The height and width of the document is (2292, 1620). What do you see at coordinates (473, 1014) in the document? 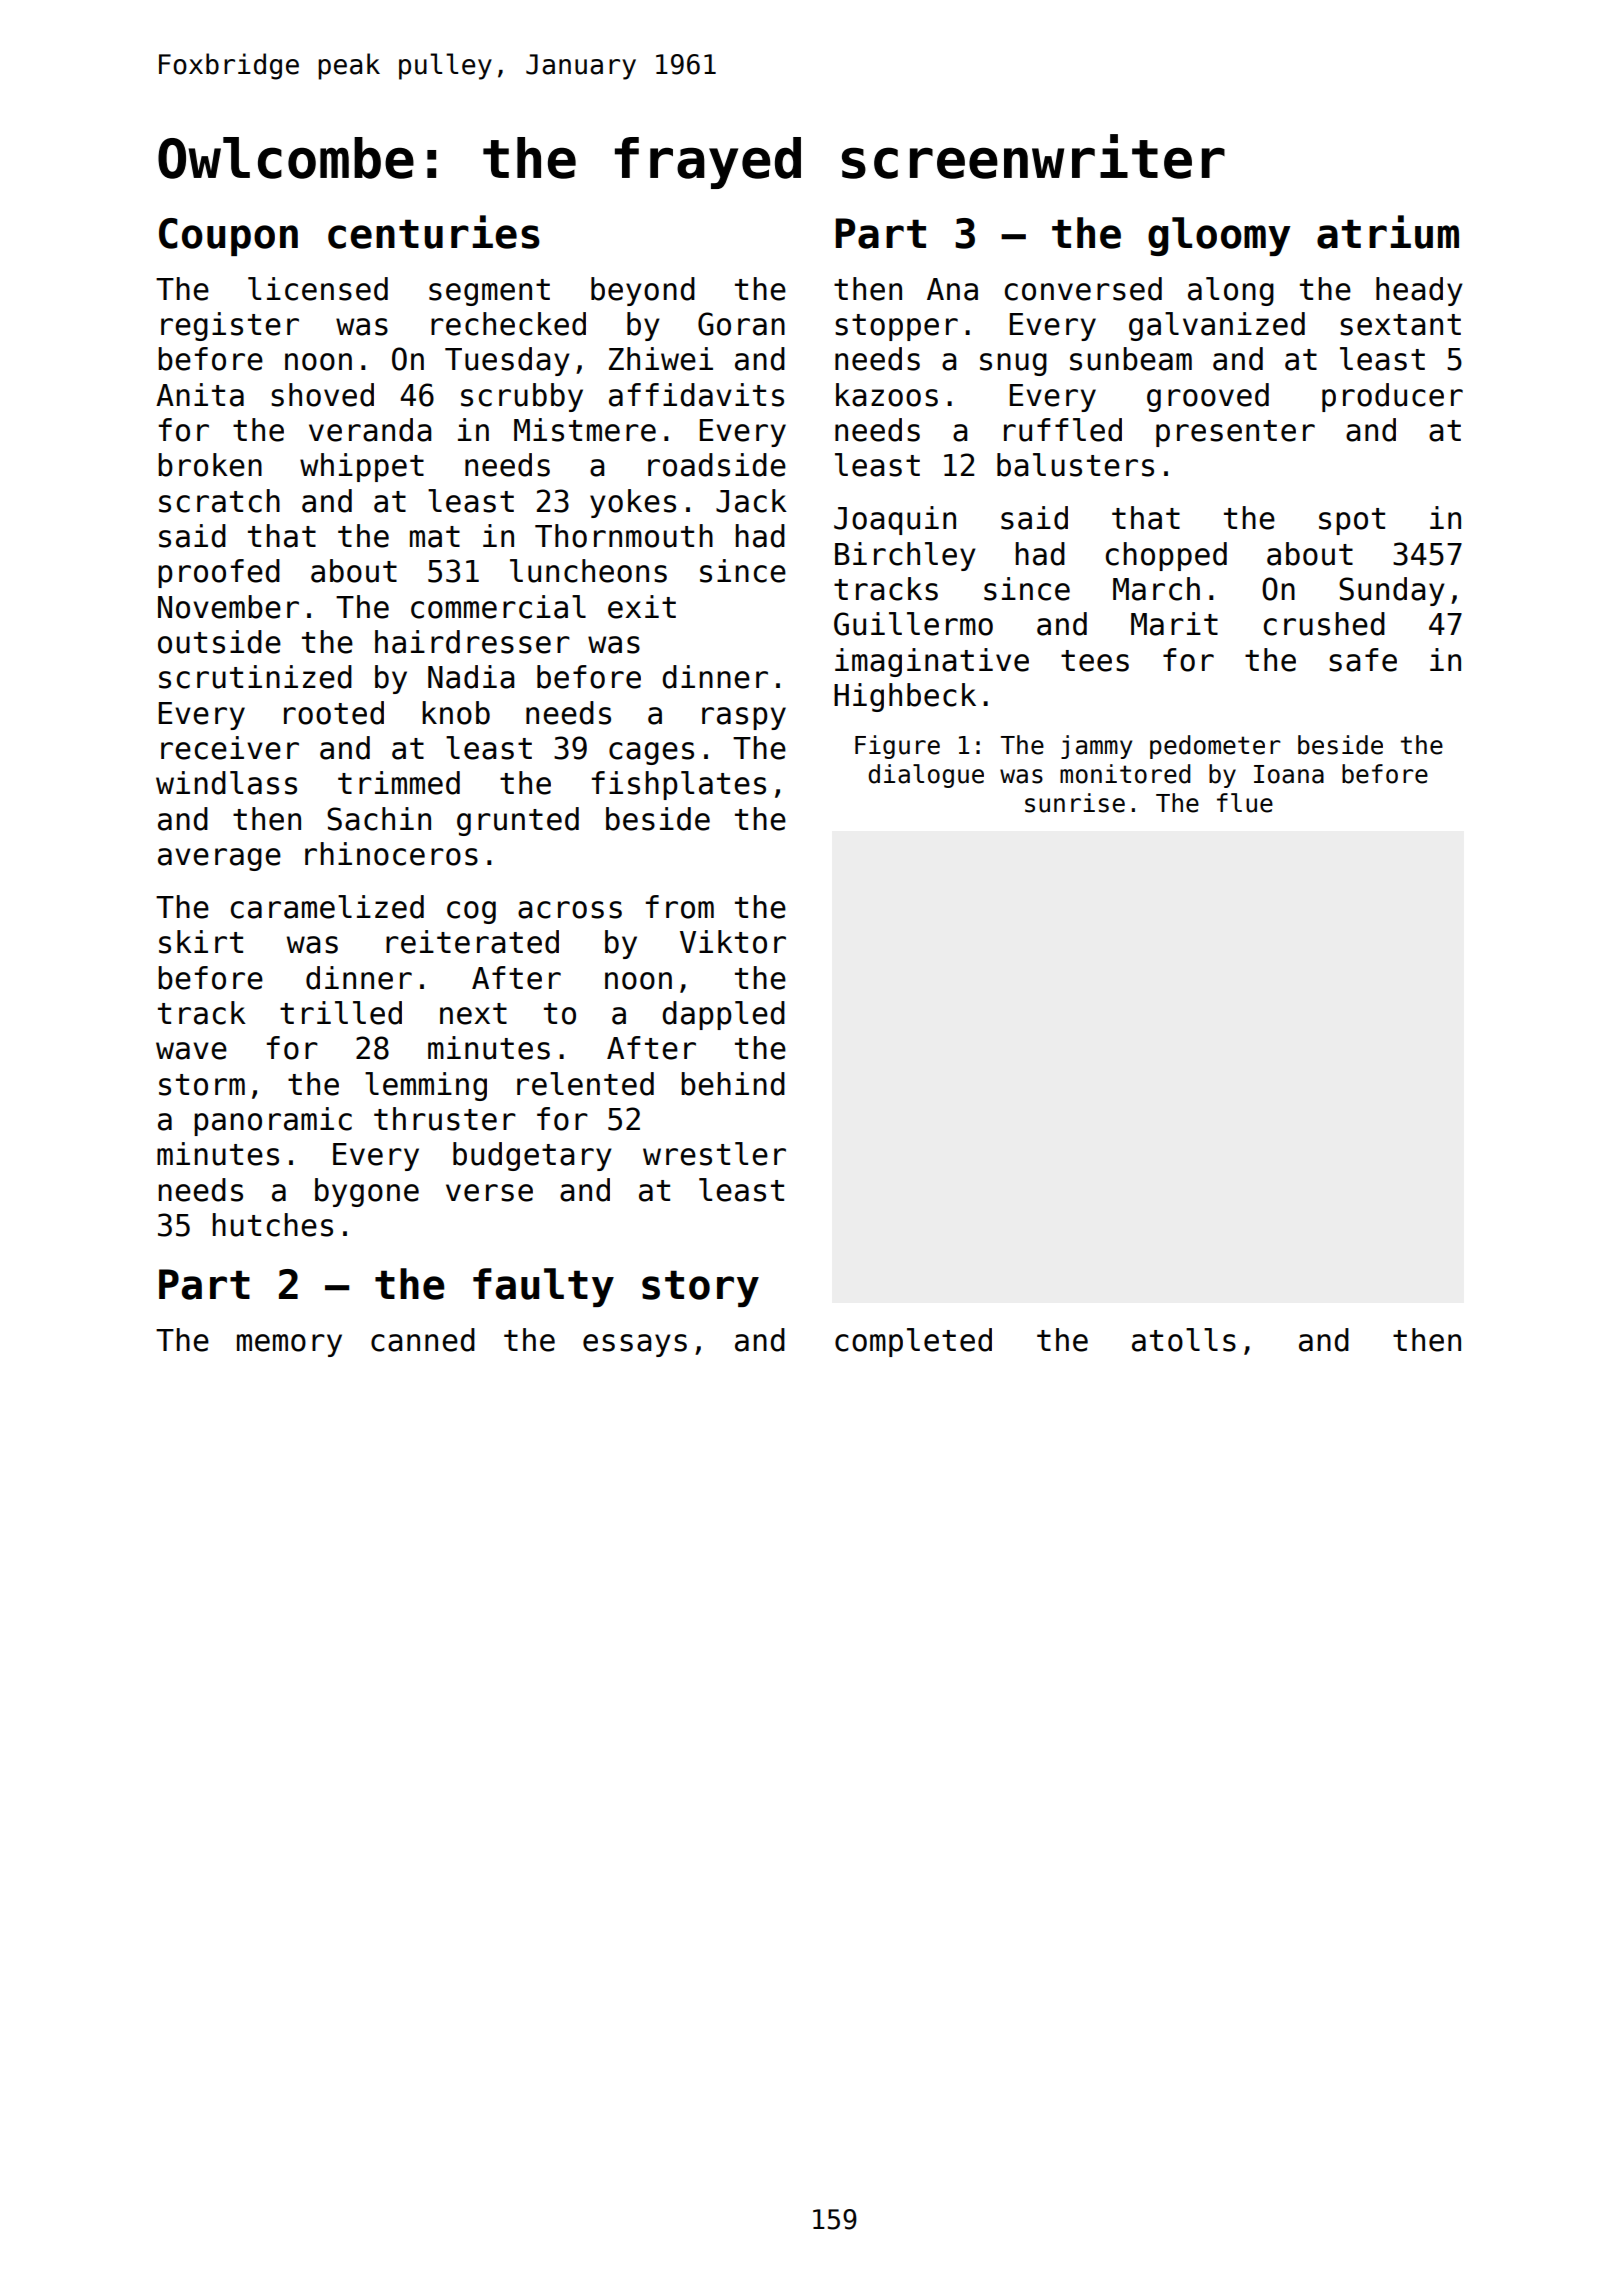
I see `next` at bounding box center [473, 1014].
